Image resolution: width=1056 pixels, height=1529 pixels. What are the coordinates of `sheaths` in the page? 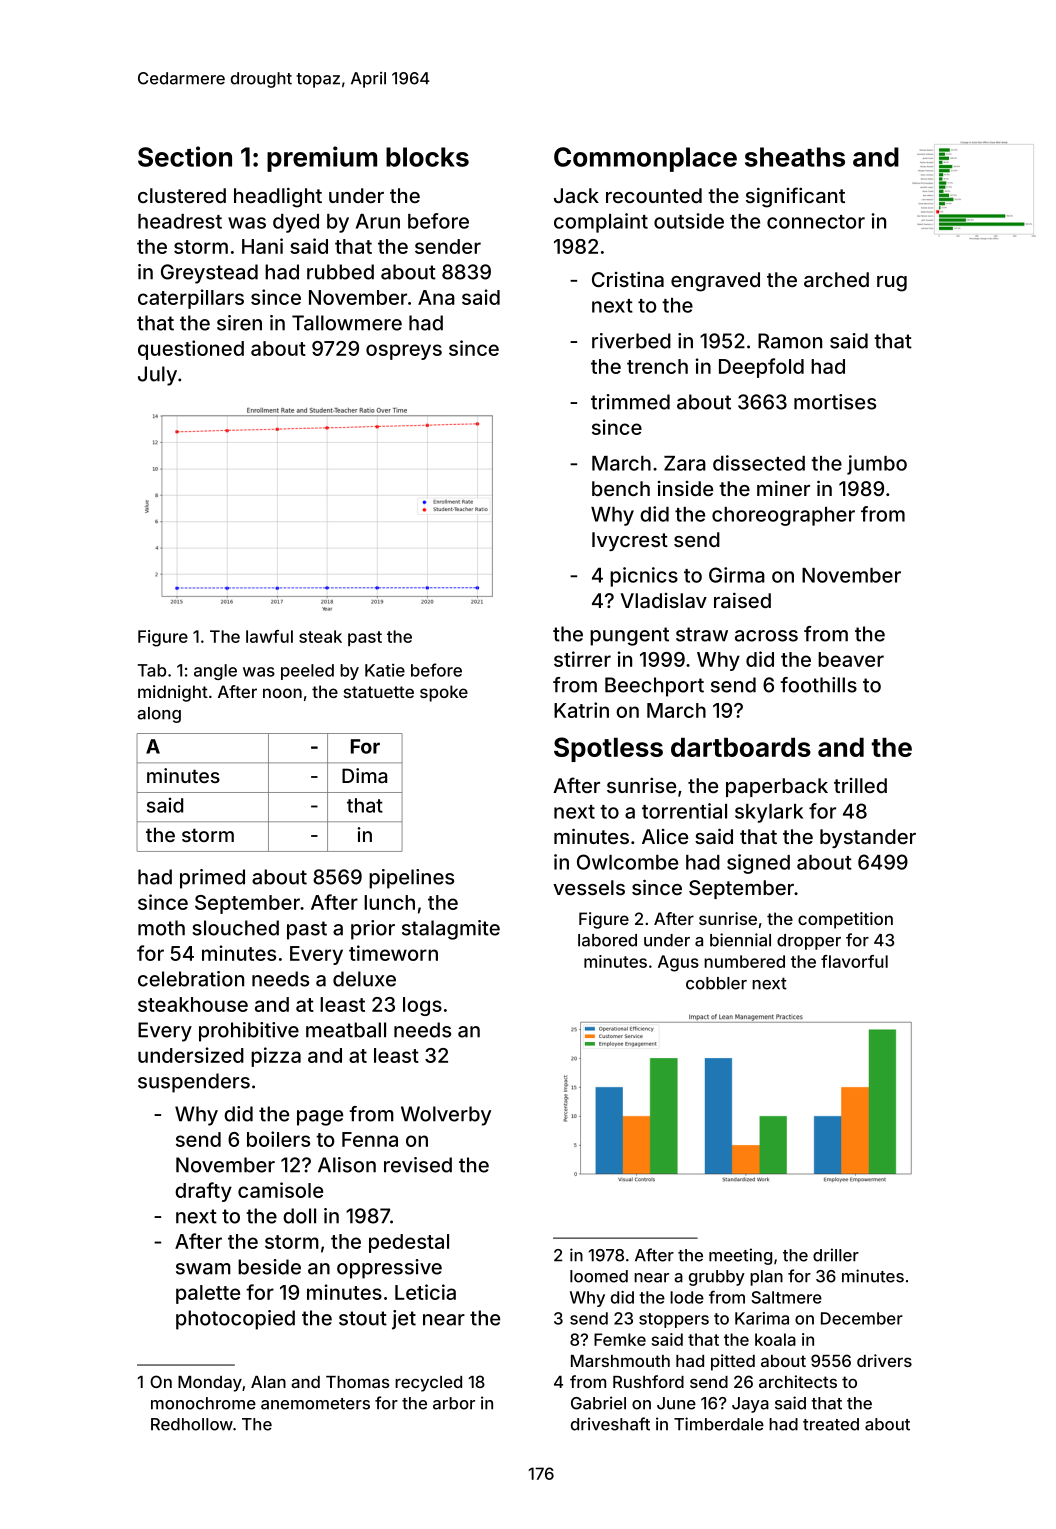 It's located at (795, 157).
